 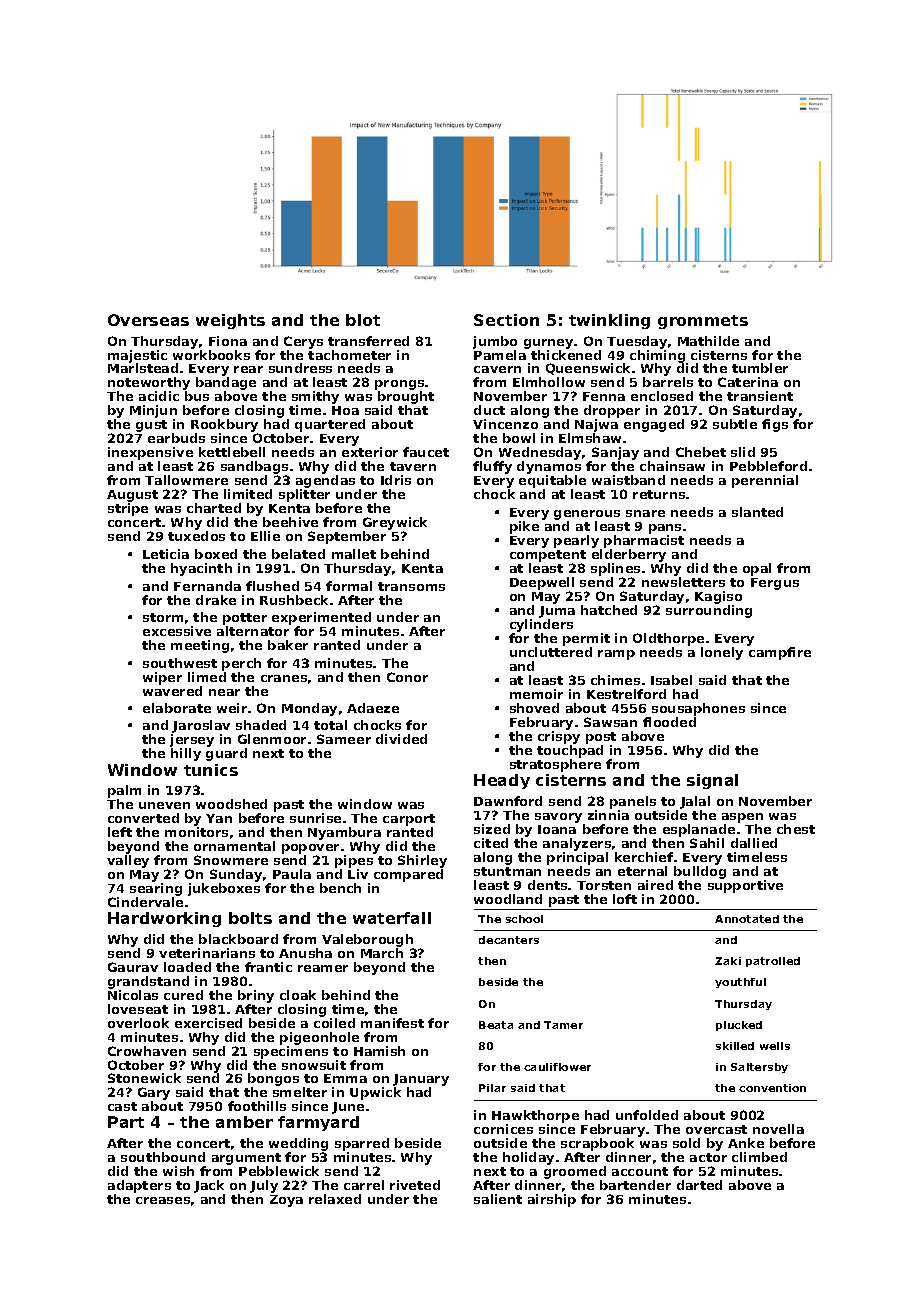 What do you see at coordinates (647, 1115) in the image?
I see `unfolded` at bounding box center [647, 1115].
